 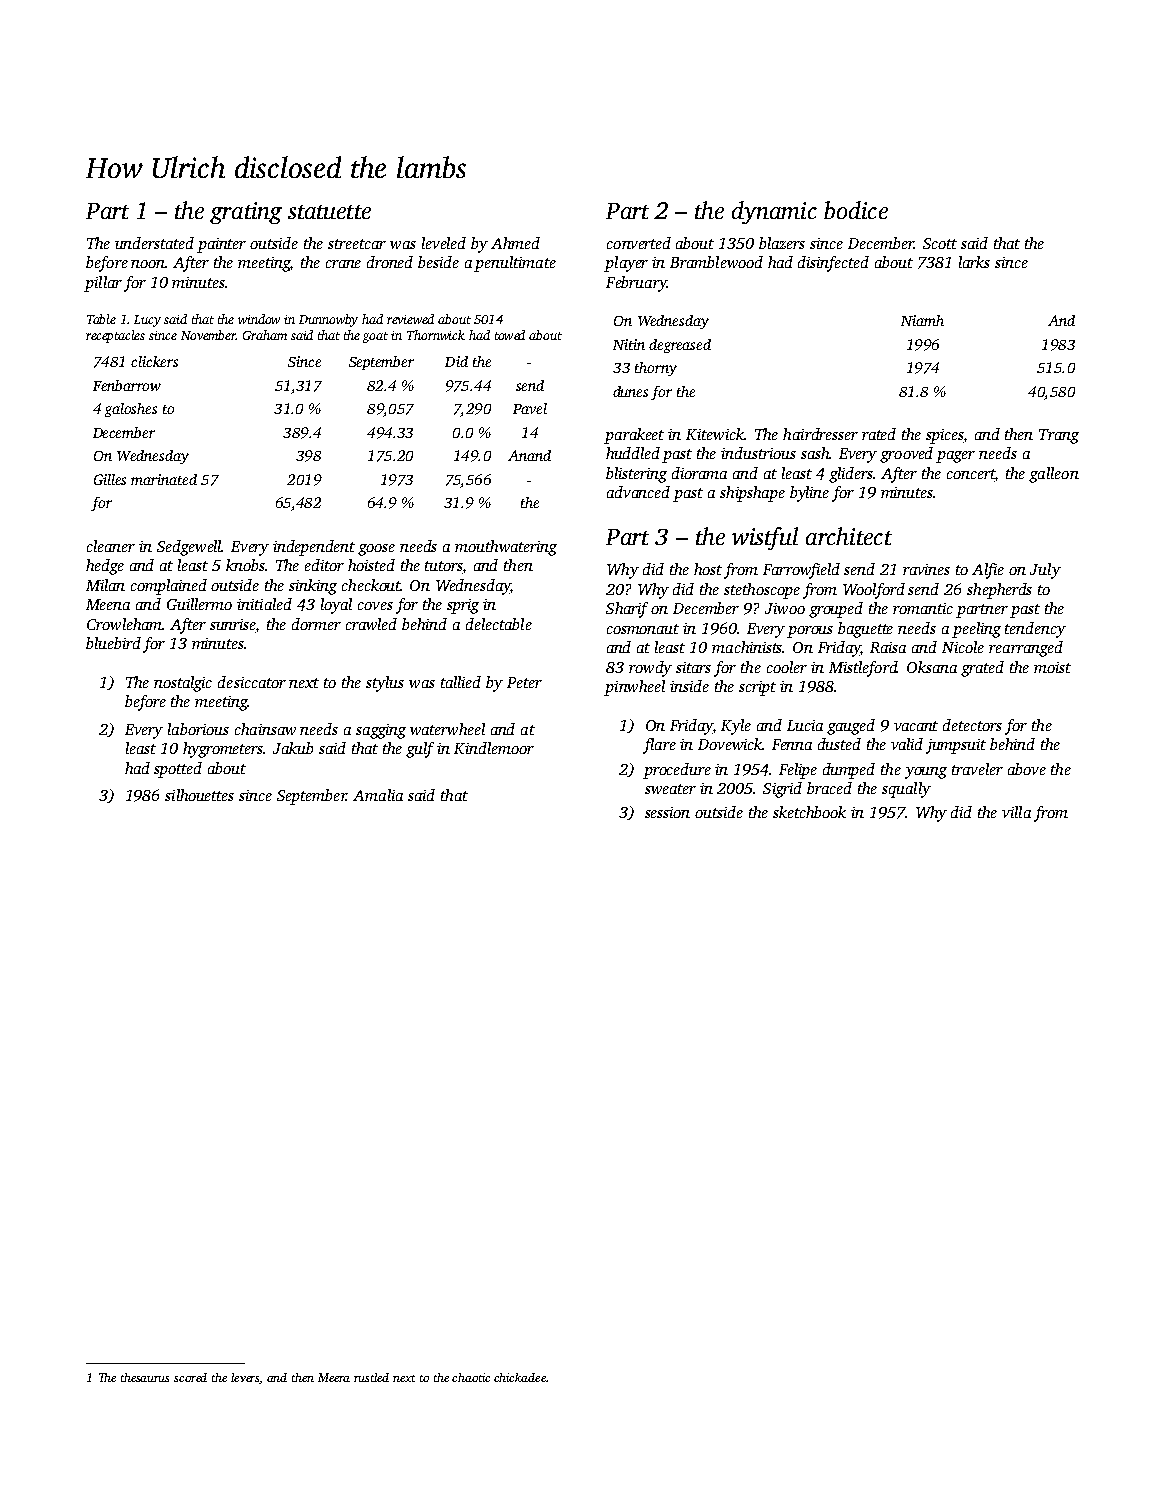 What do you see at coordinates (782, 790) in the screenshot?
I see `Sigrid` at bounding box center [782, 790].
